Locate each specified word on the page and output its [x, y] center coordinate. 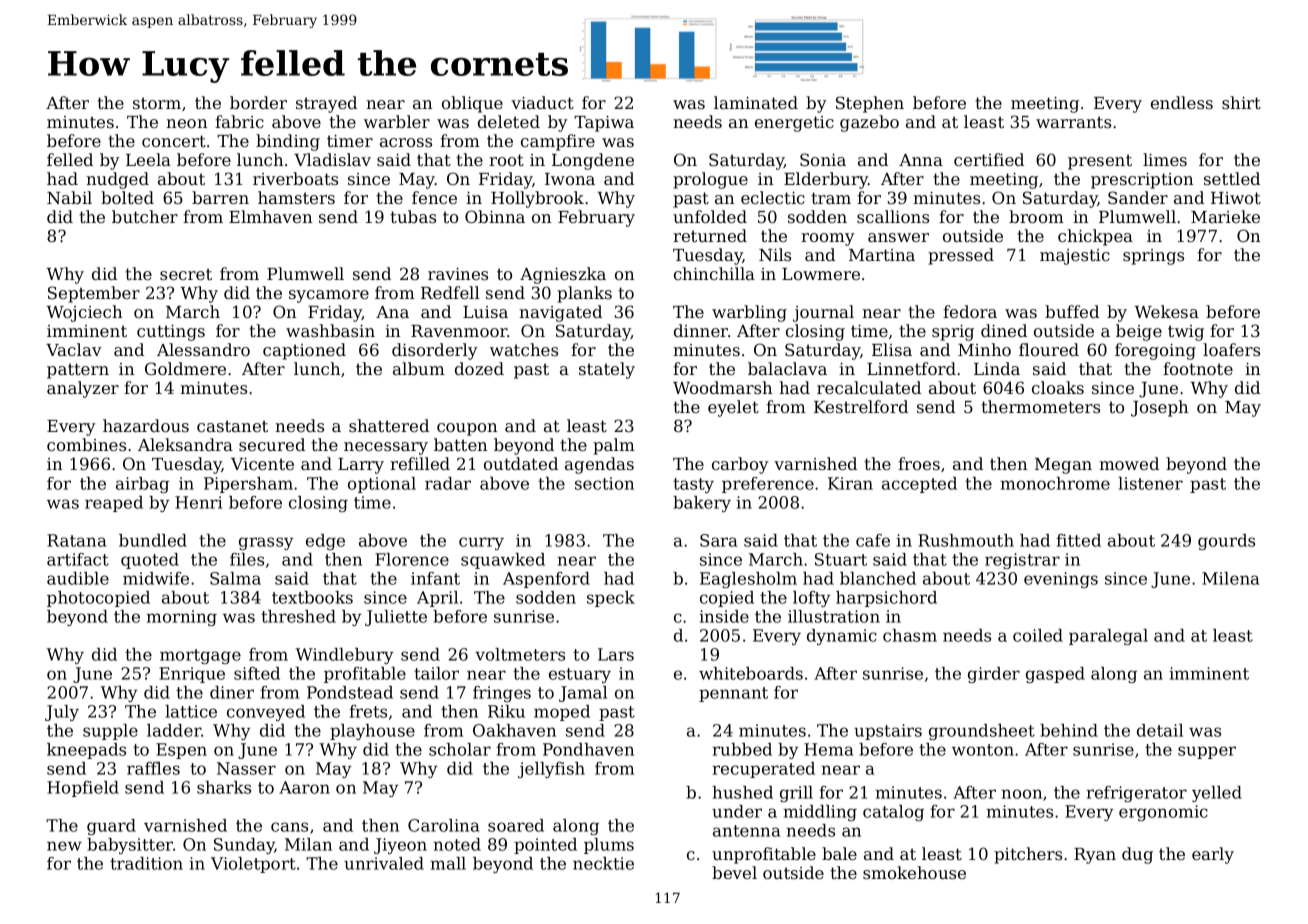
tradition [146, 863]
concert [174, 141]
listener [1150, 483]
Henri [198, 502]
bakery [702, 504]
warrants [1073, 122]
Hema [828, 749]
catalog [893, 813]
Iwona [570, 179]
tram [831, 198]
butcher [145, 216]
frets [368, 711]
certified [989, 159]
